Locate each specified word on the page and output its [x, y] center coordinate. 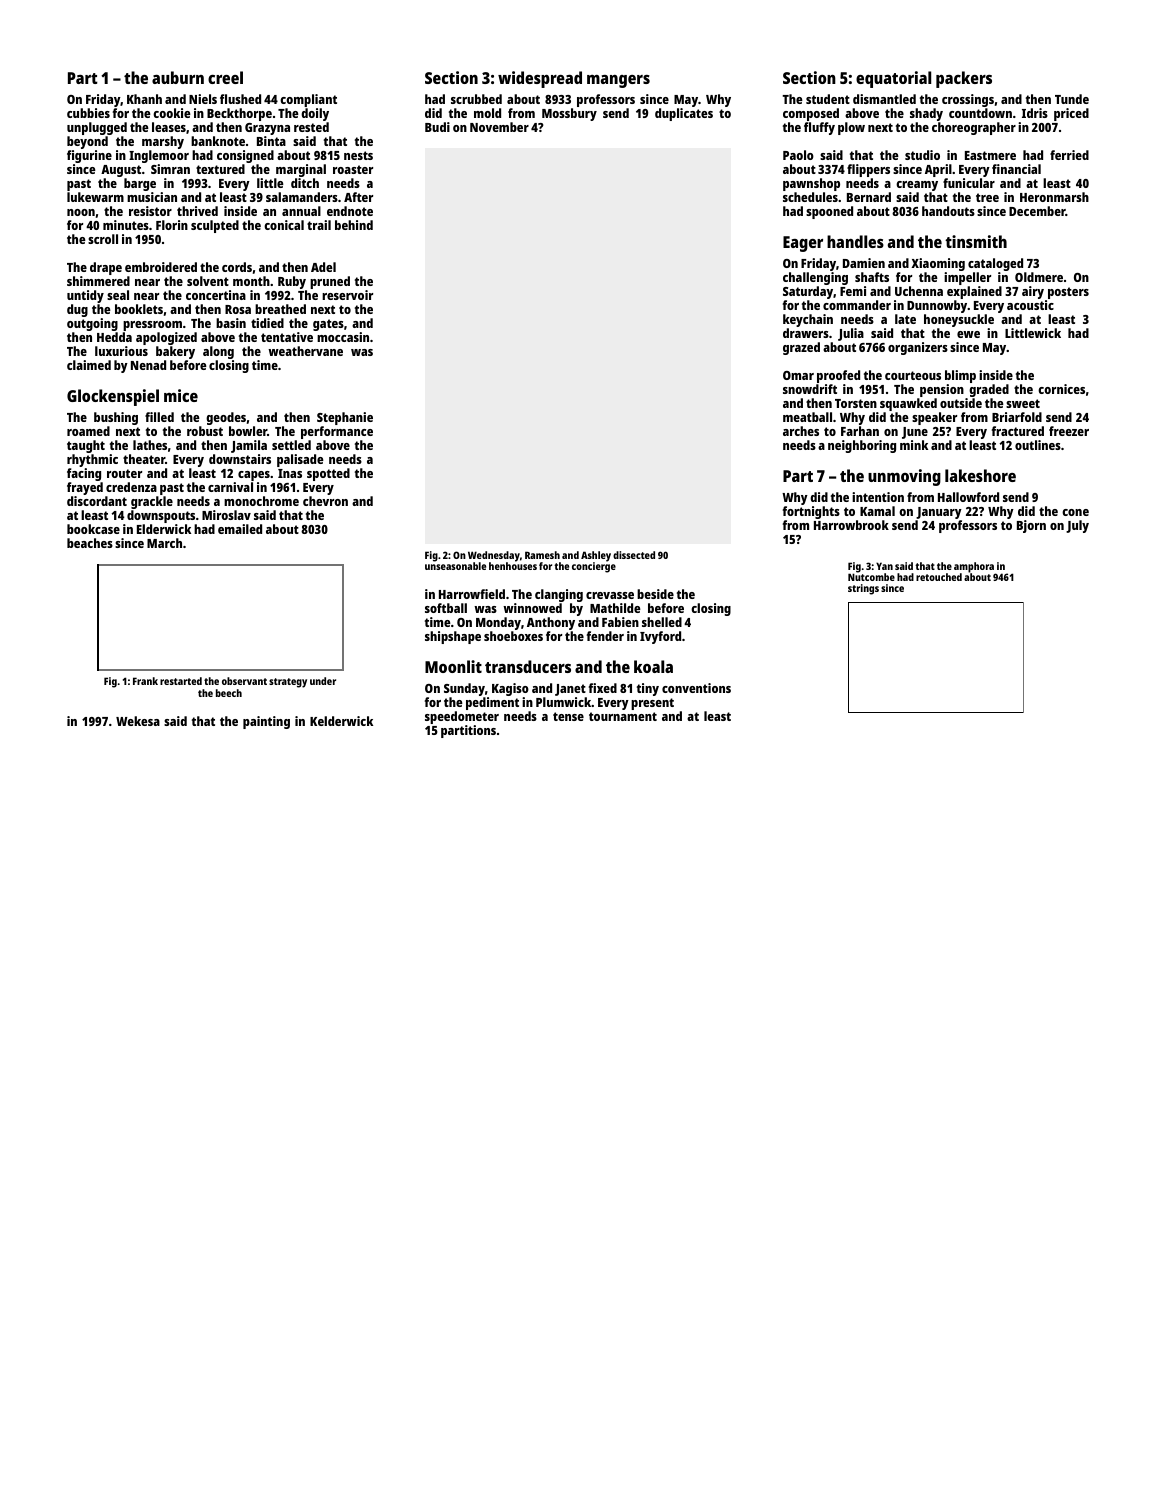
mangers [618, 81]
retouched [939, 577]
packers [964, 79]
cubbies [88, 113]
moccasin [343, 337]
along [218, 352]
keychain [808, 320]
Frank [145, 681]
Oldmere [1039, 277]
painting [266, 722]
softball [446, 608]
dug [77, 310]
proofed [838, 376]
